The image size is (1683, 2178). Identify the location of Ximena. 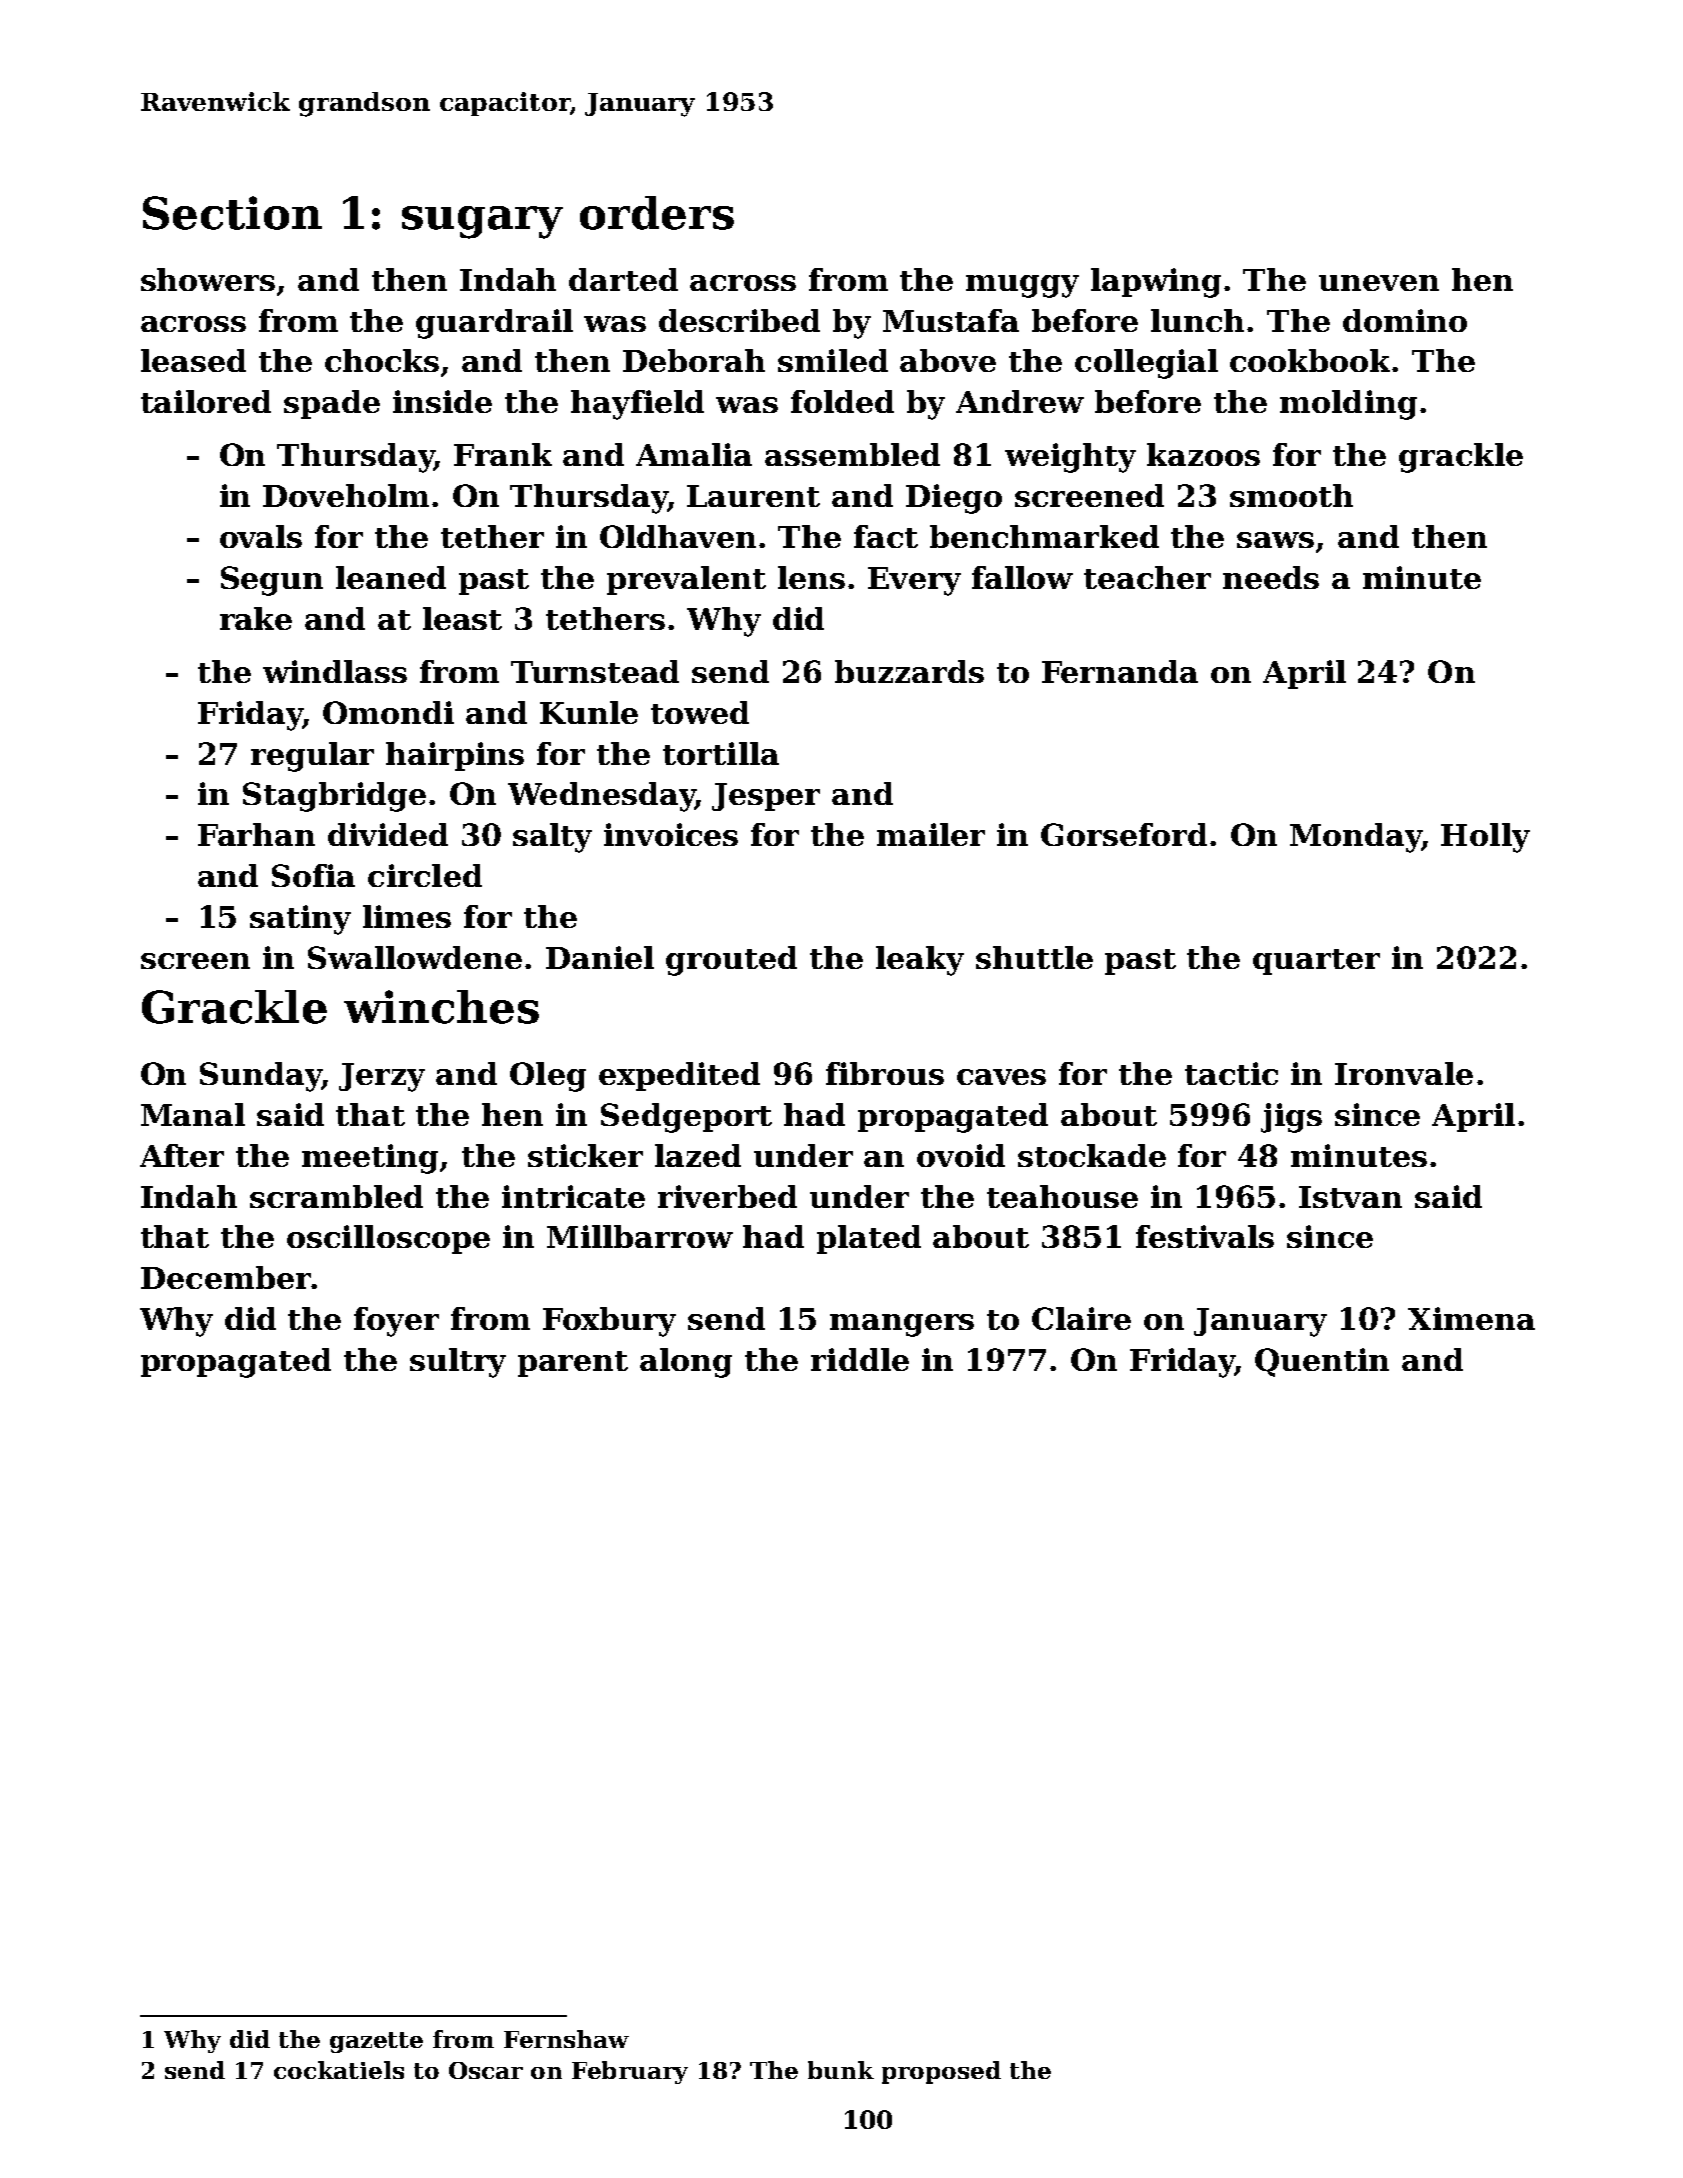
(1471, 1318).
